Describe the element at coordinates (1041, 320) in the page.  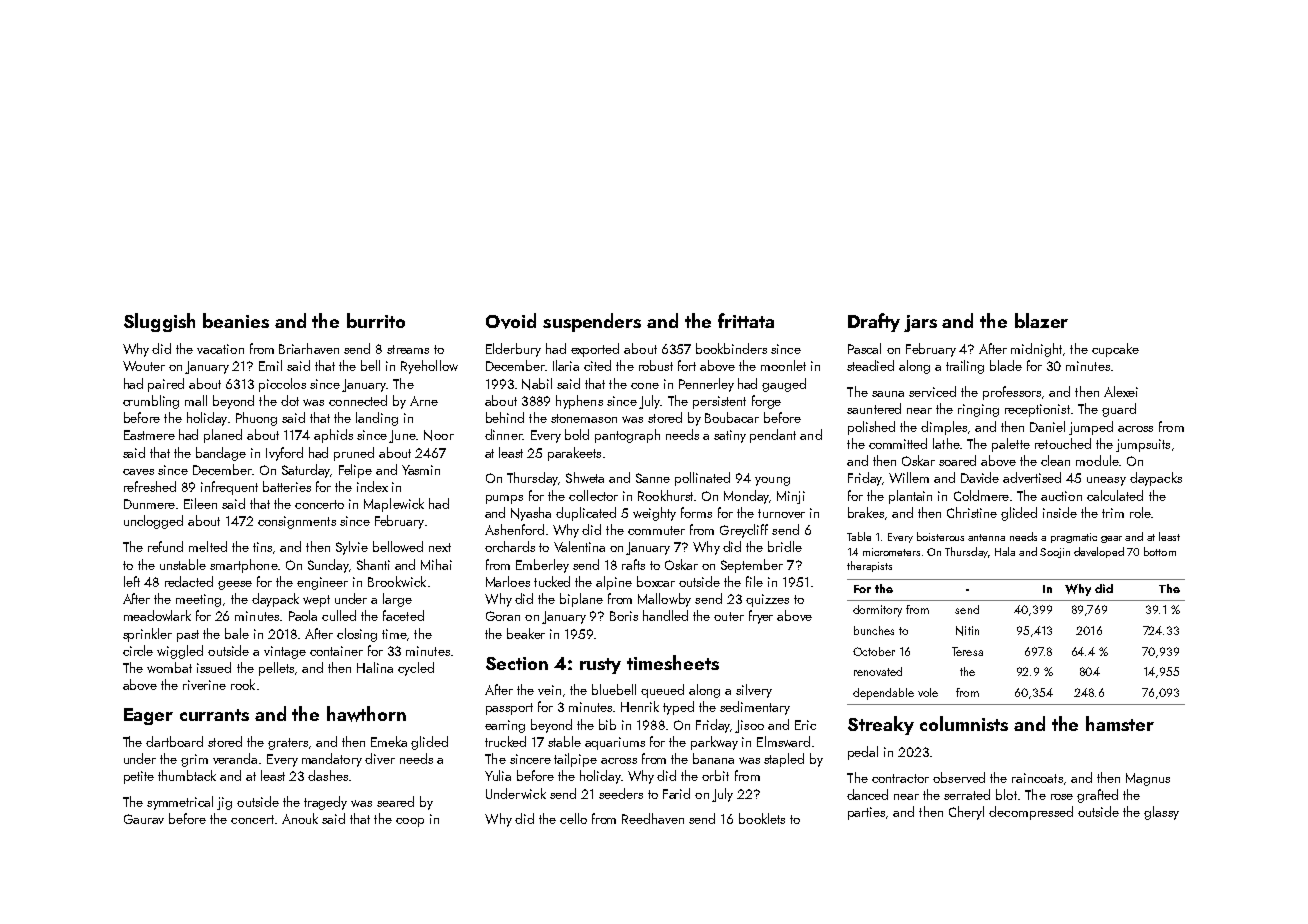
I see `blazer` at that location.
